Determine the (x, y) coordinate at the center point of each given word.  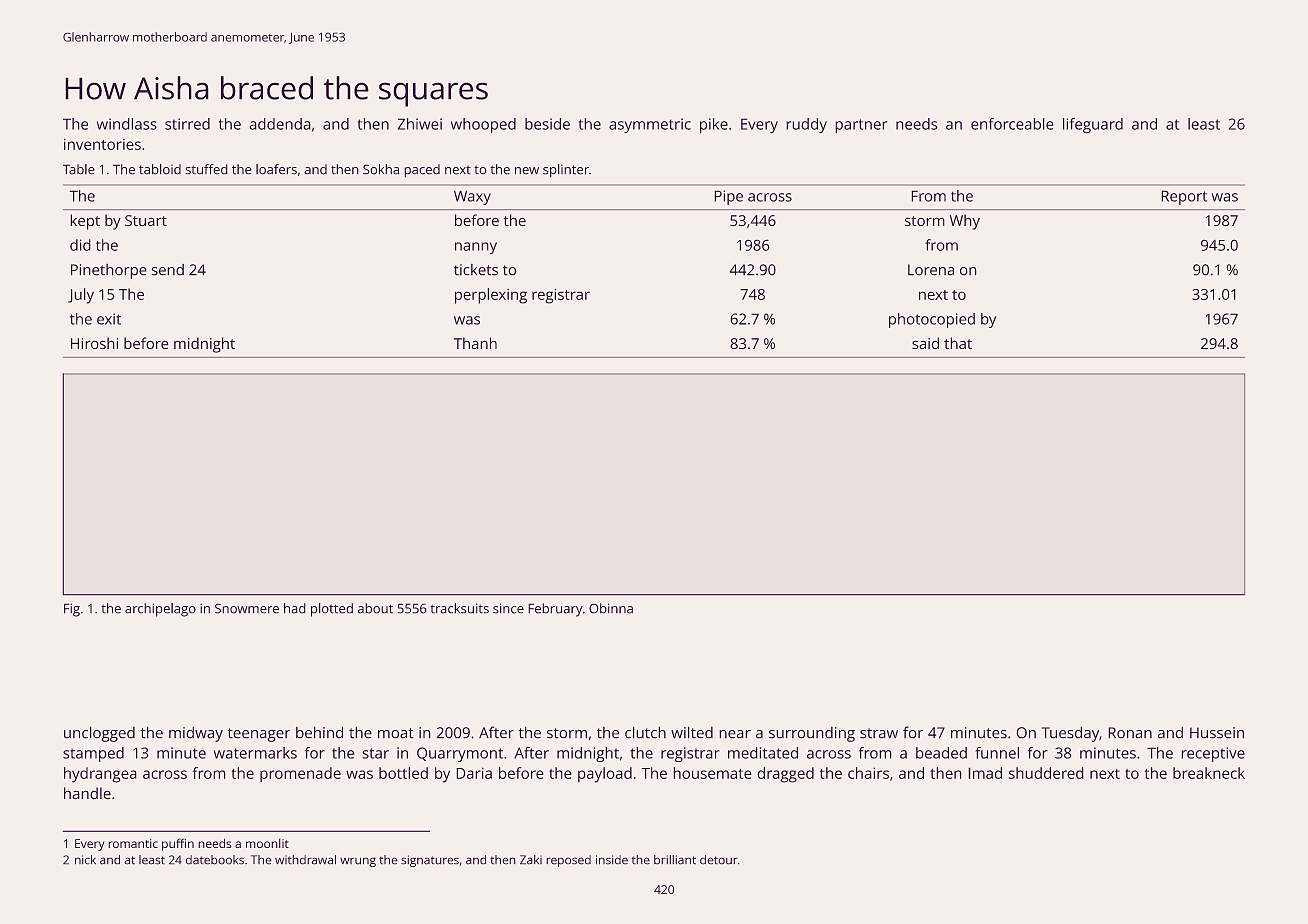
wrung (358, 862)
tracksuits (459, 608)
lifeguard (1093, 126)
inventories (102, 144)
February (555, 610)
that (958, 343)
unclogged (99, 734)
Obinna (611, 608)
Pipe (728, 197)
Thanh (475, 343)
